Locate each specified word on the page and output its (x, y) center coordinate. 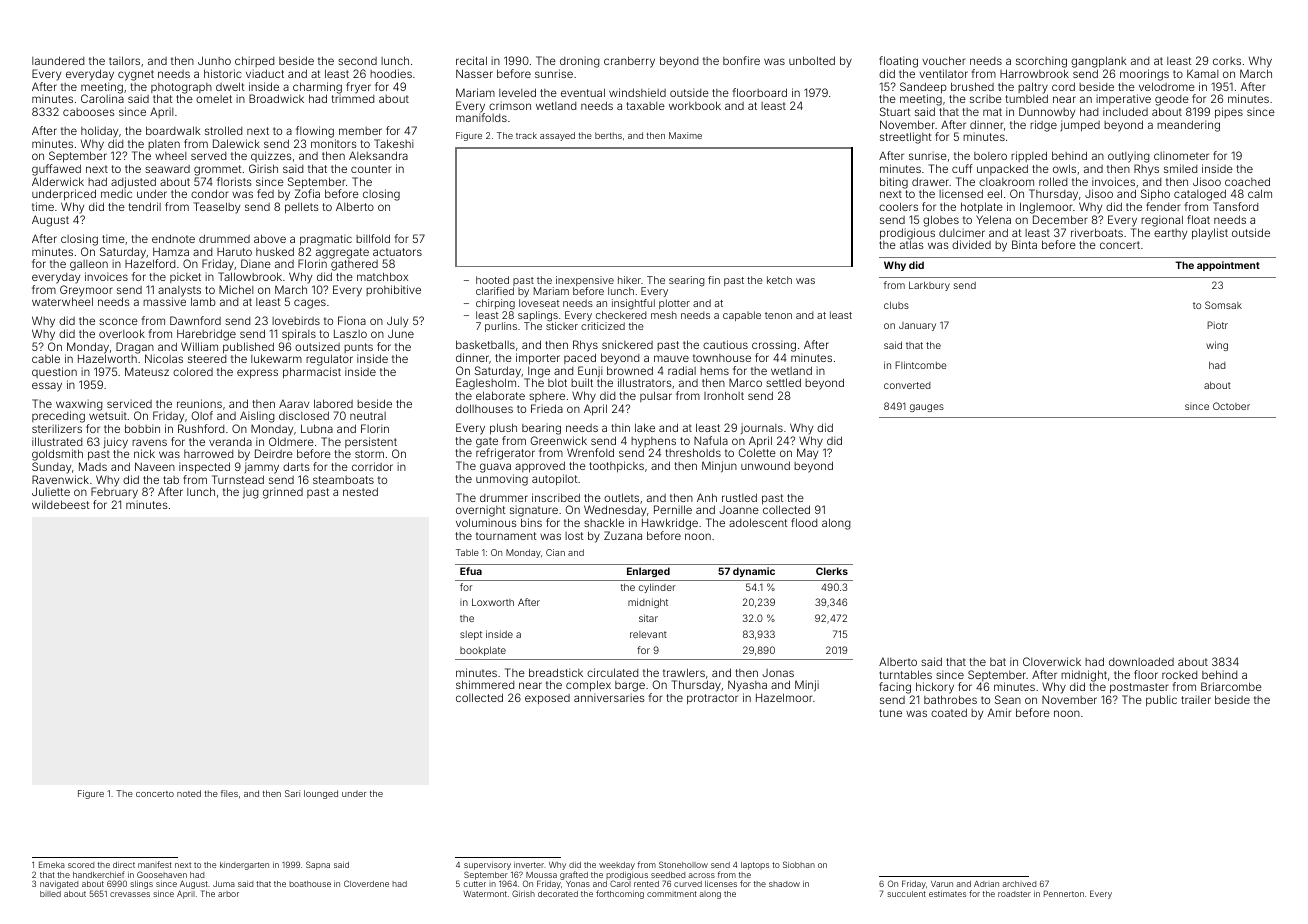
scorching (1041, 62)
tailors (124, 60)
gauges (927, 408)
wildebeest (61, 504)
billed (50, 894)
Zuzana (623, 535)
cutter (475, 884)
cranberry (629, 62)
